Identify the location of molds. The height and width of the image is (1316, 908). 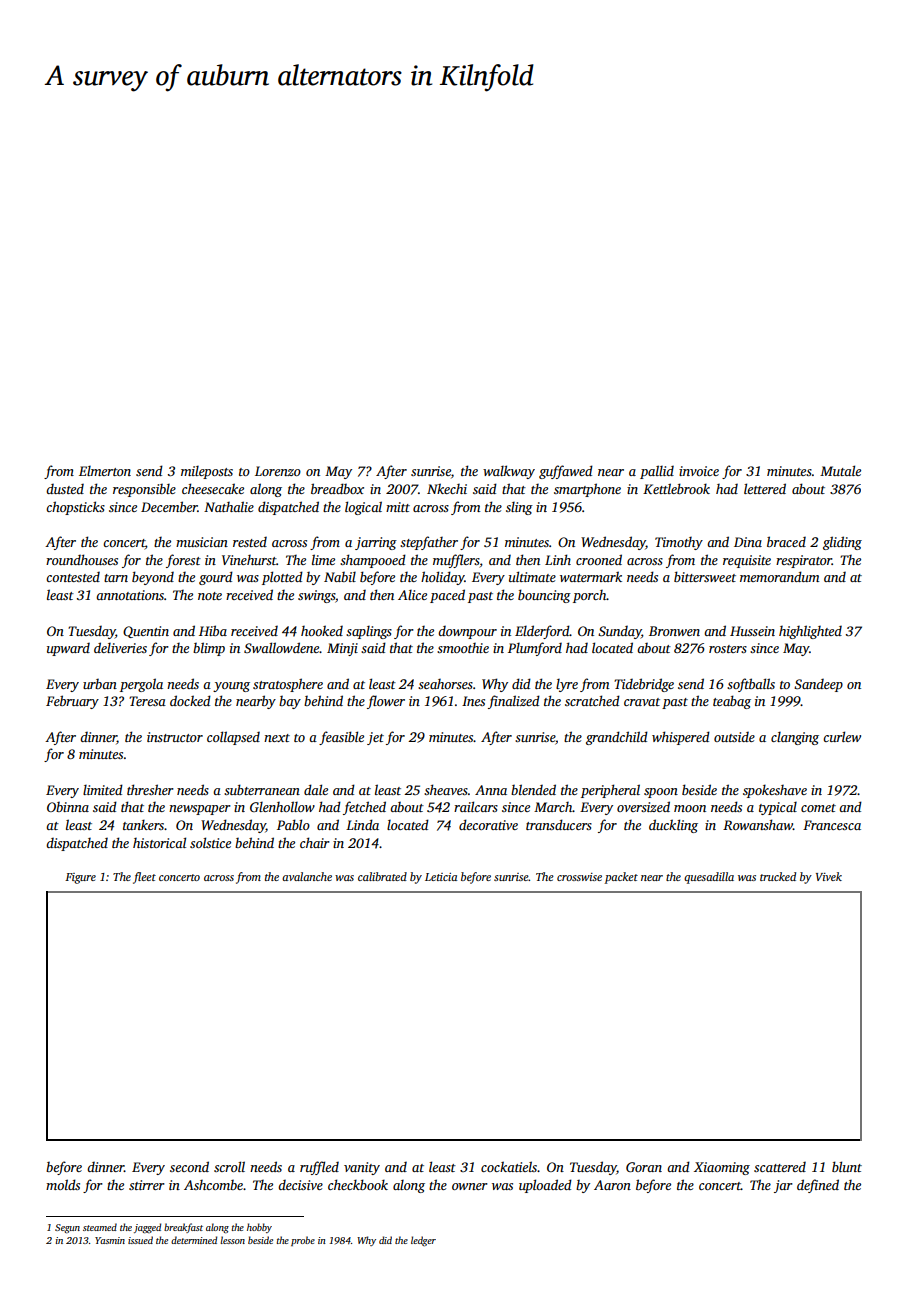
(63, 1184).
